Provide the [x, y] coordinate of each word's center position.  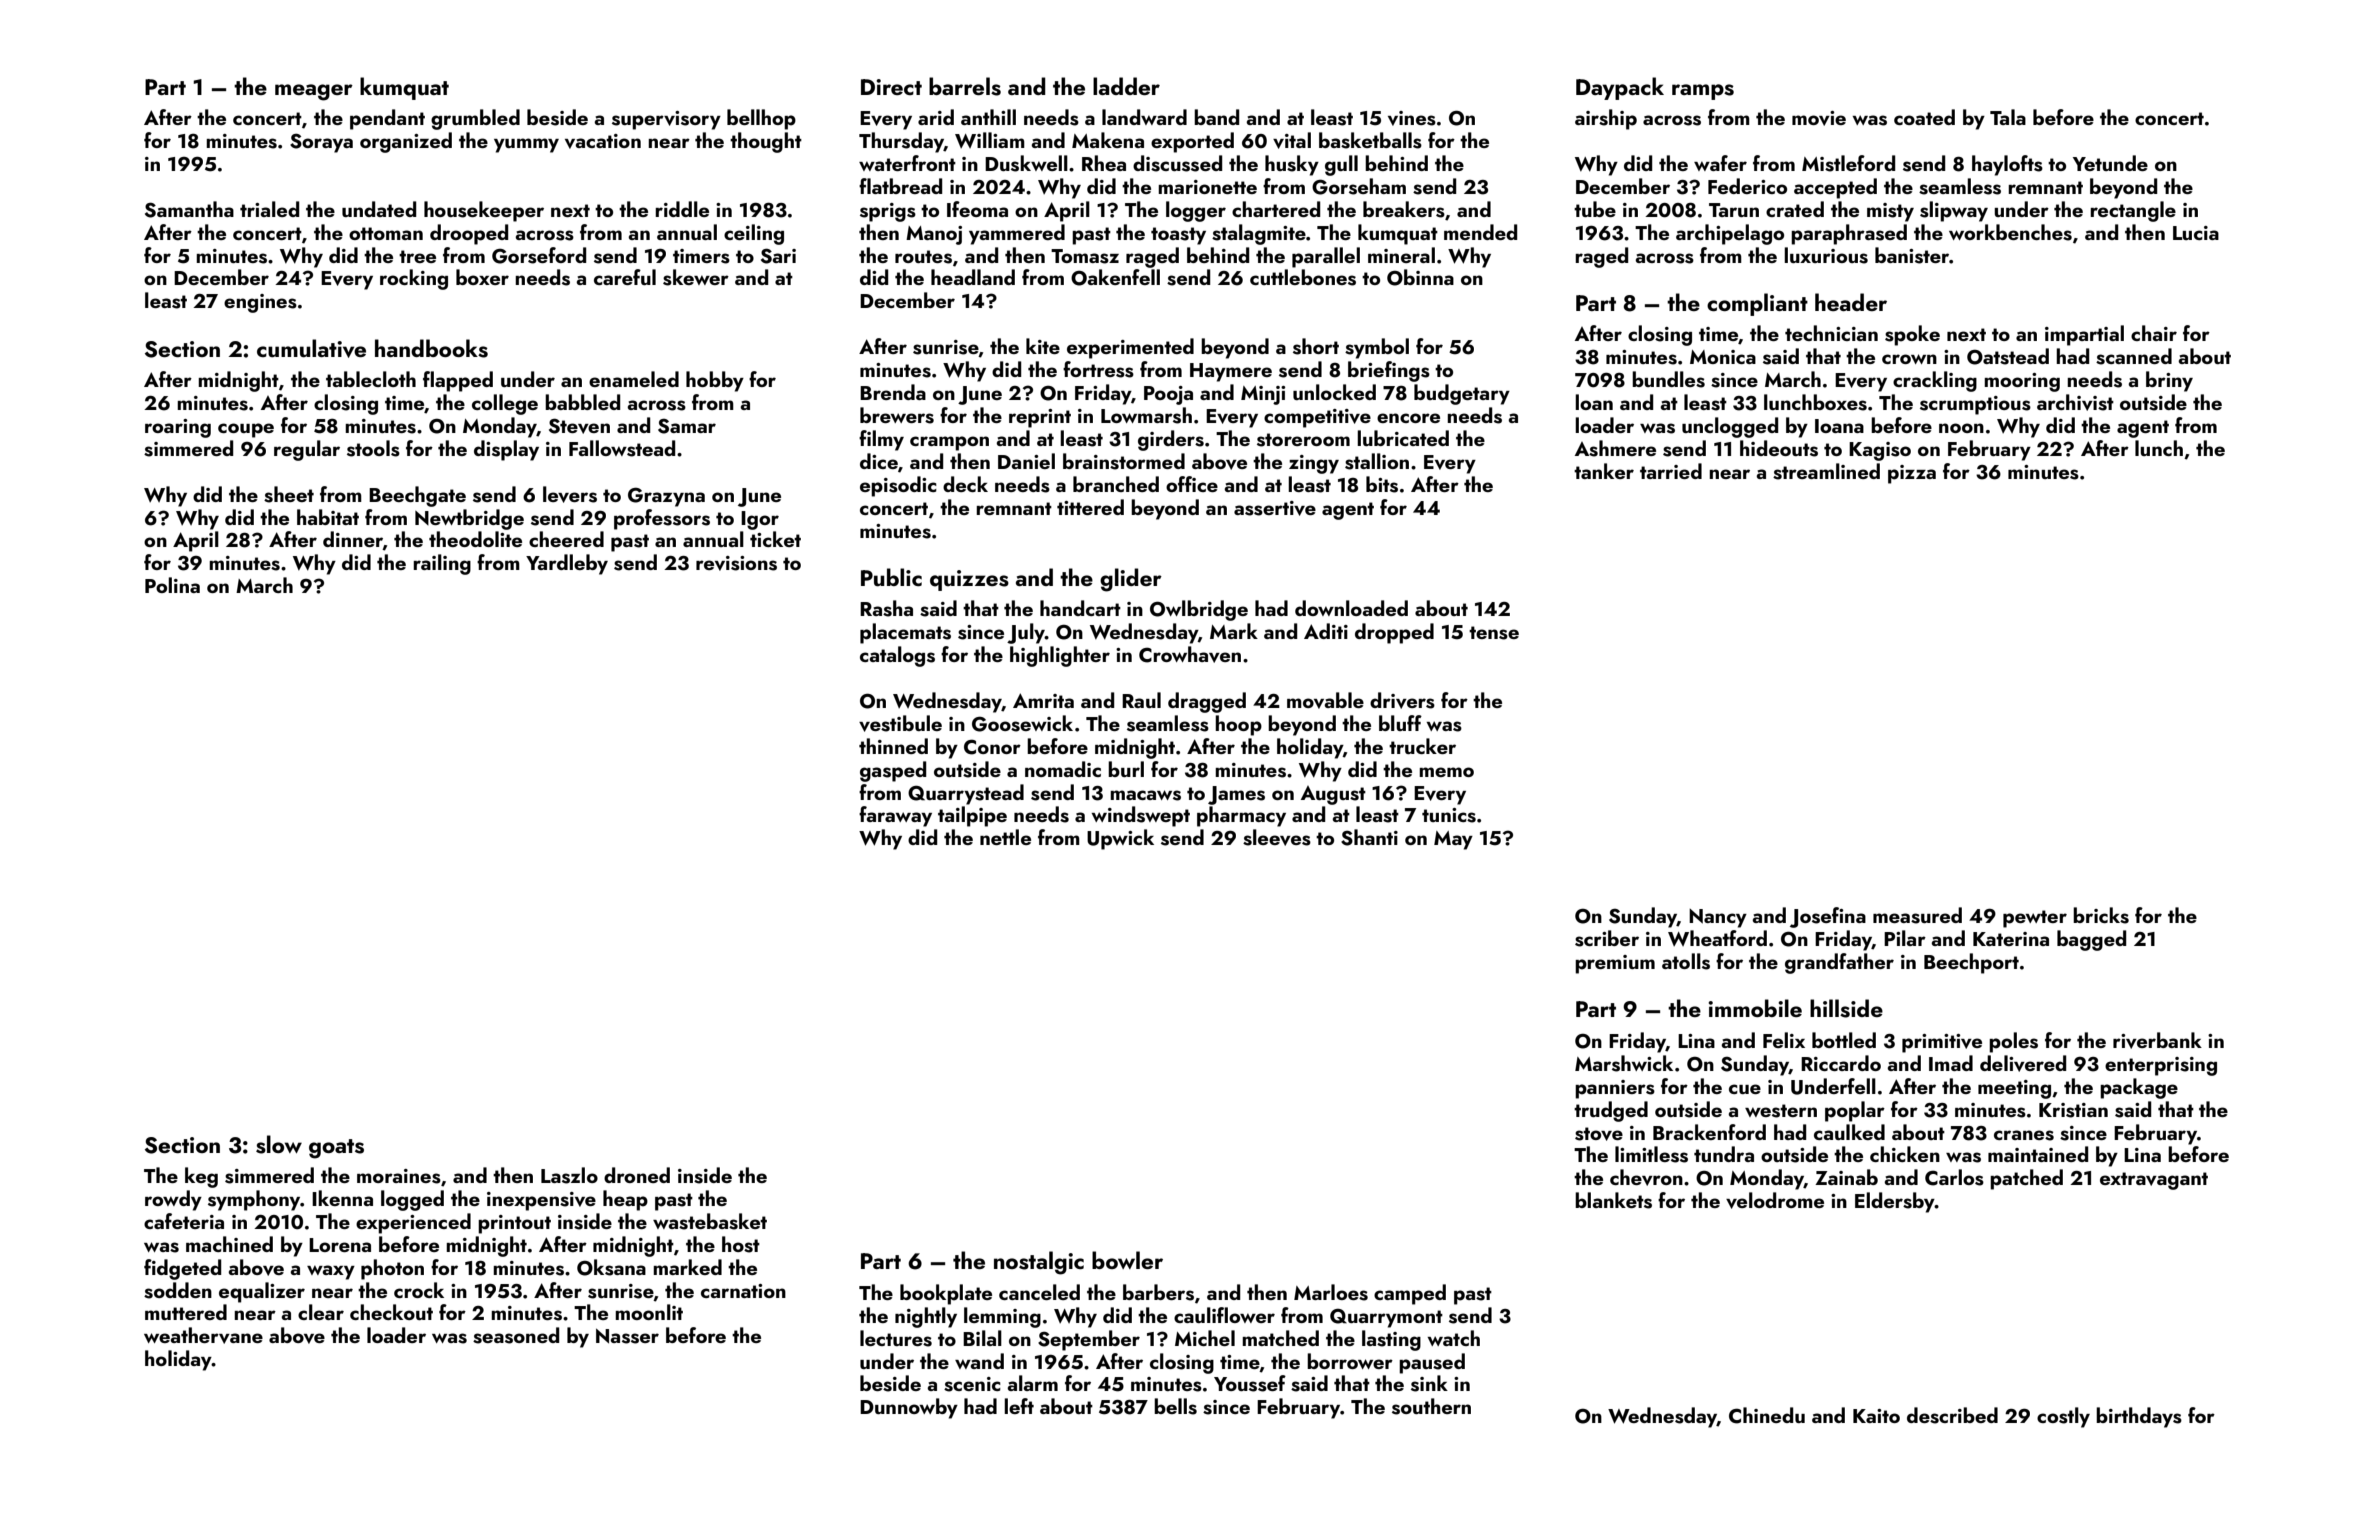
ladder [1126, 86]
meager [314, 92]
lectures [896, 1338]
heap [625, 1200]
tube [1595, 209]
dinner [353, 540]
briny [2169, 381]
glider [1131, 580]
